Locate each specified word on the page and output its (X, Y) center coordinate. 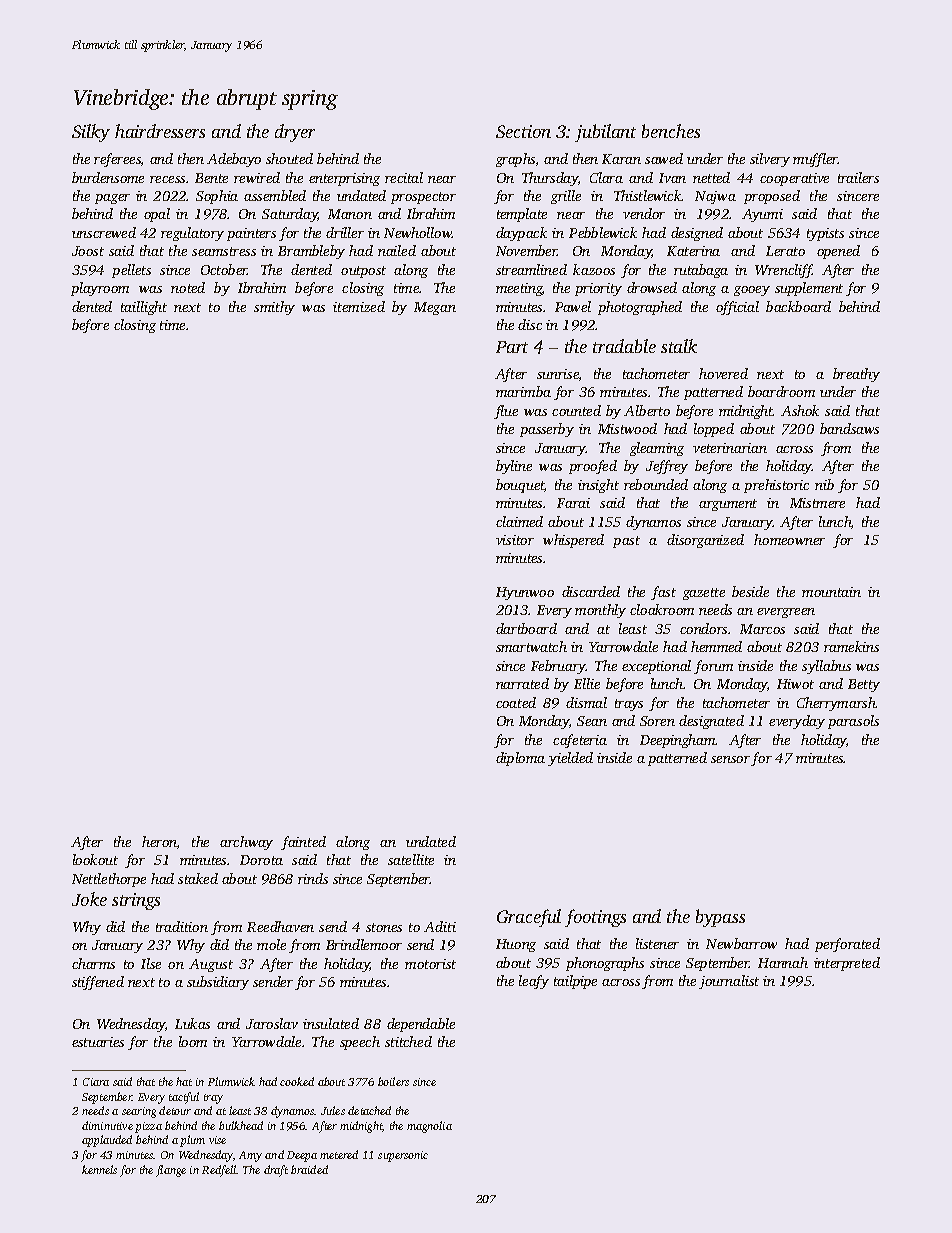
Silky (91, 133)
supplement (809, 289)
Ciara (96, 1082)
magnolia (429, 1127)
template (522, 215)
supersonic (403, 1156)
